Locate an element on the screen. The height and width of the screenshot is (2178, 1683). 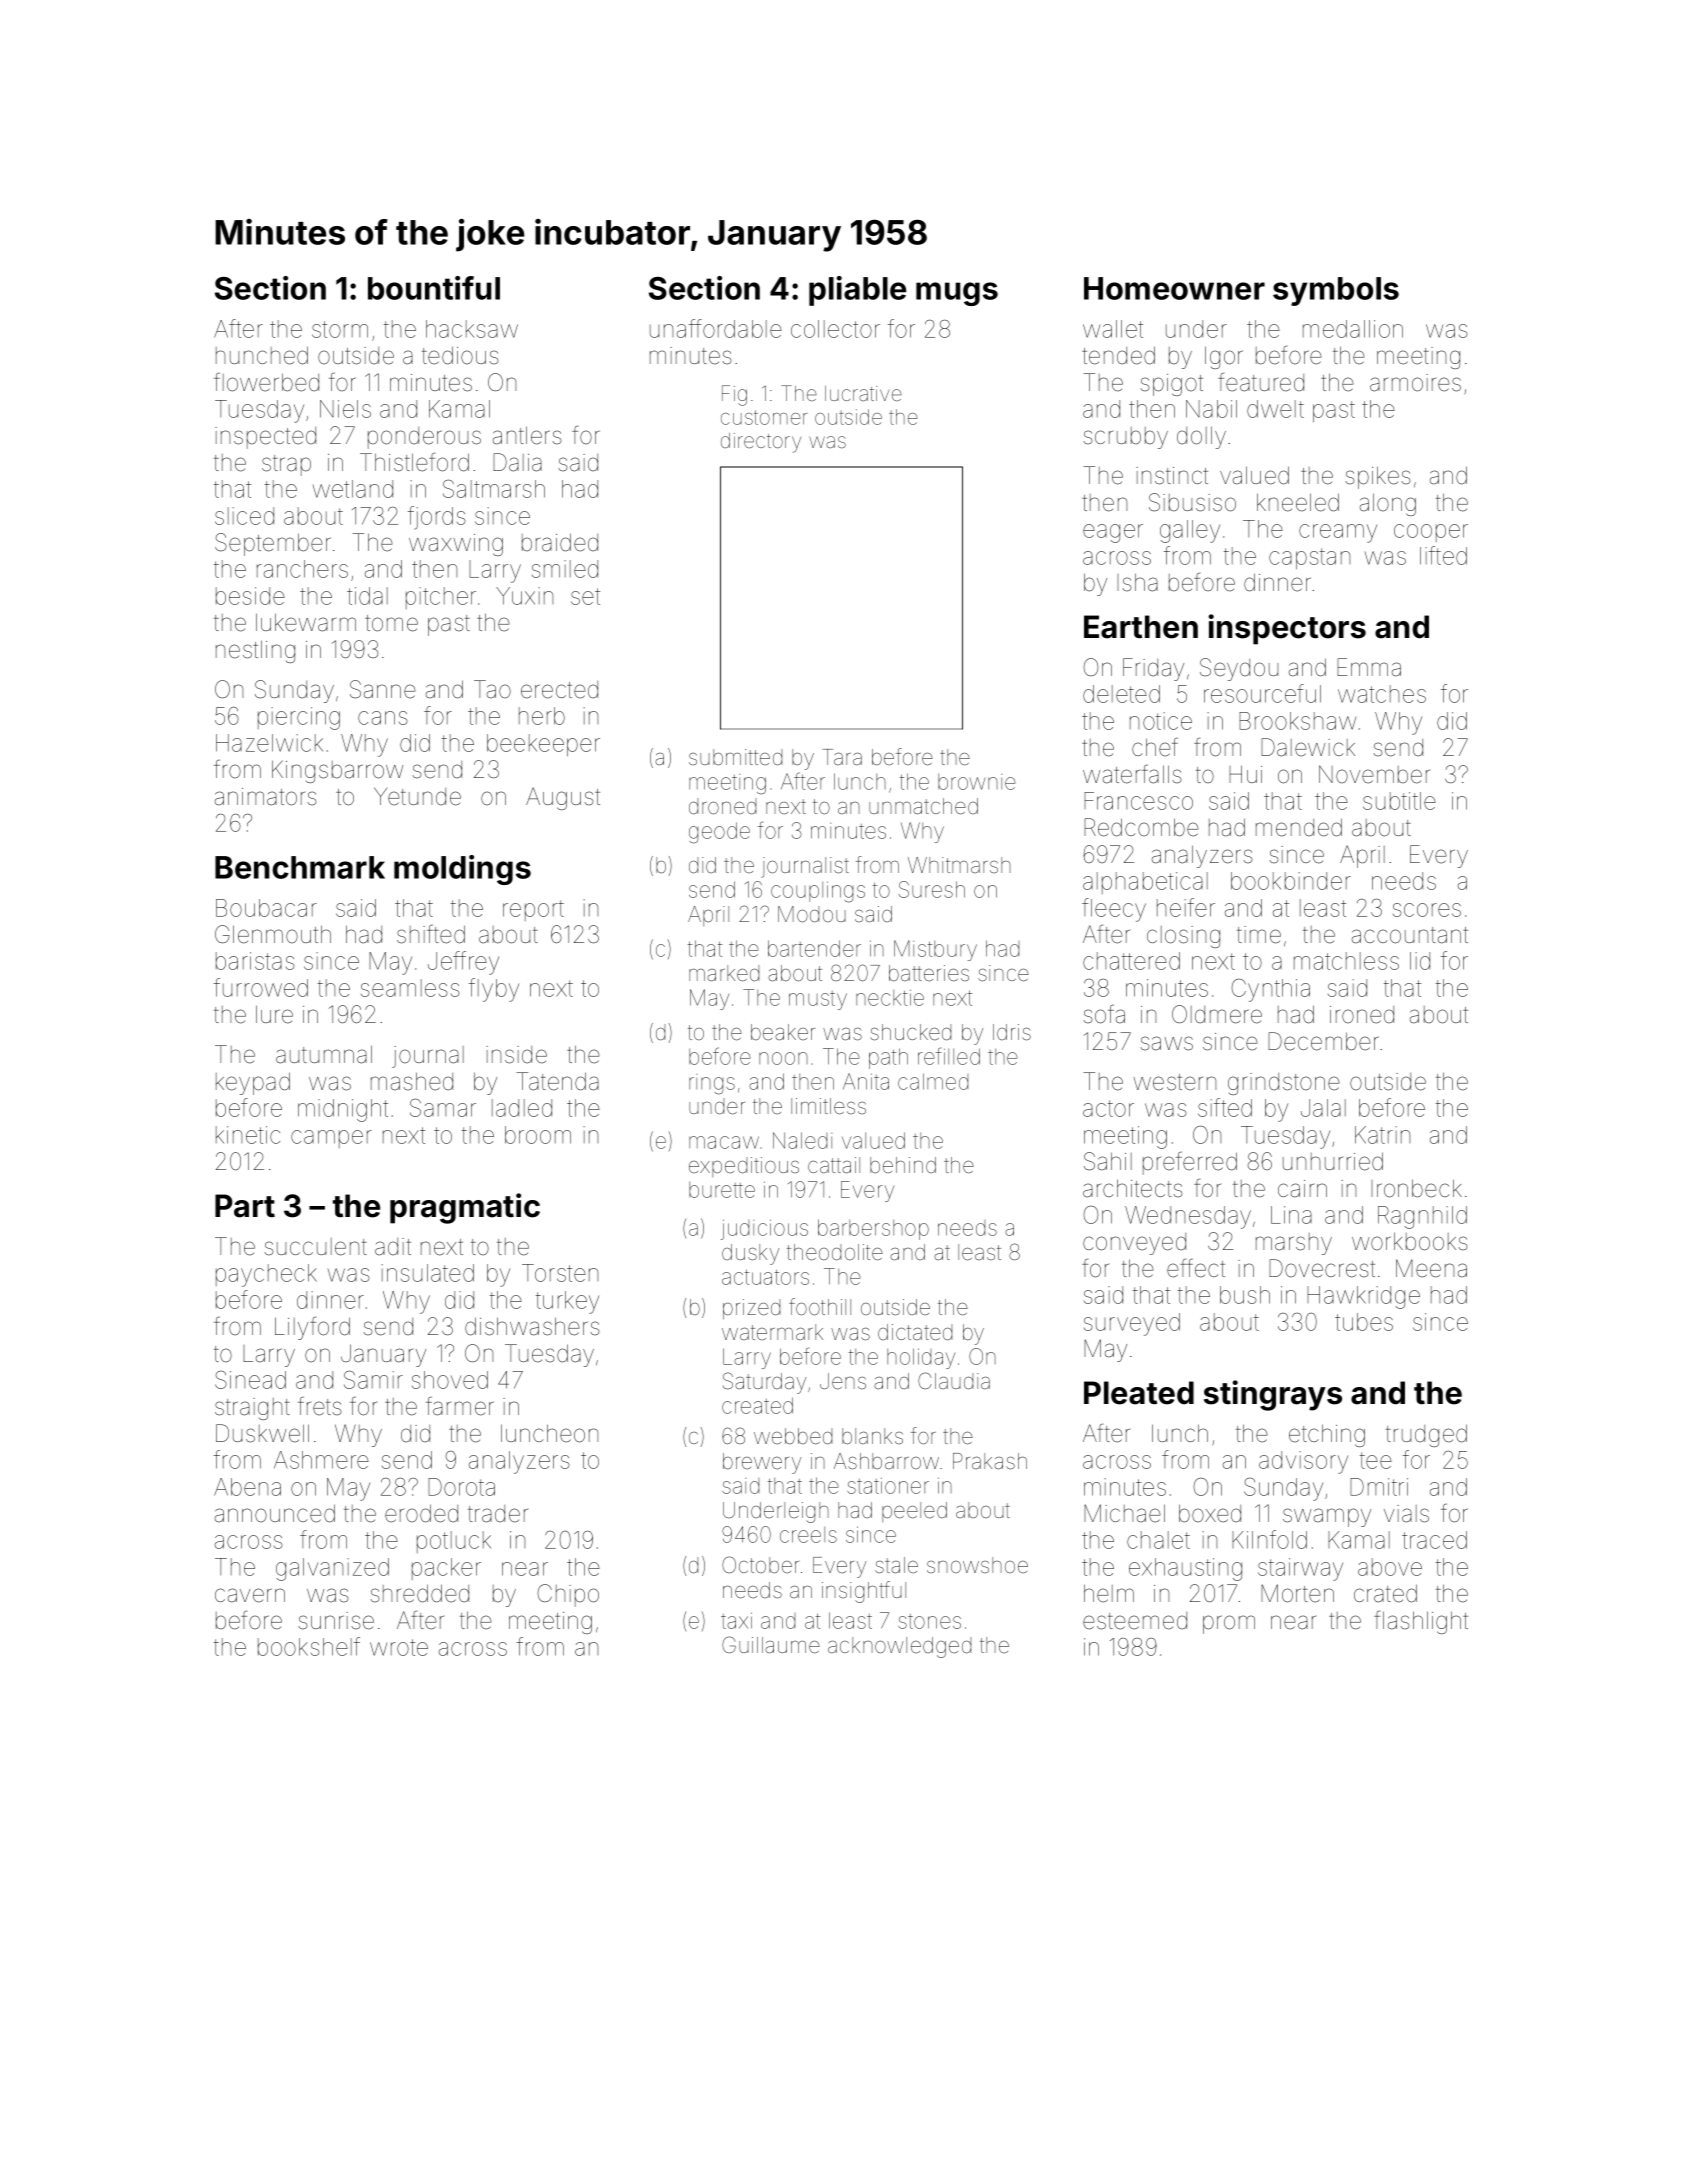
acknowledged is located at coordinates (899, 1647).
